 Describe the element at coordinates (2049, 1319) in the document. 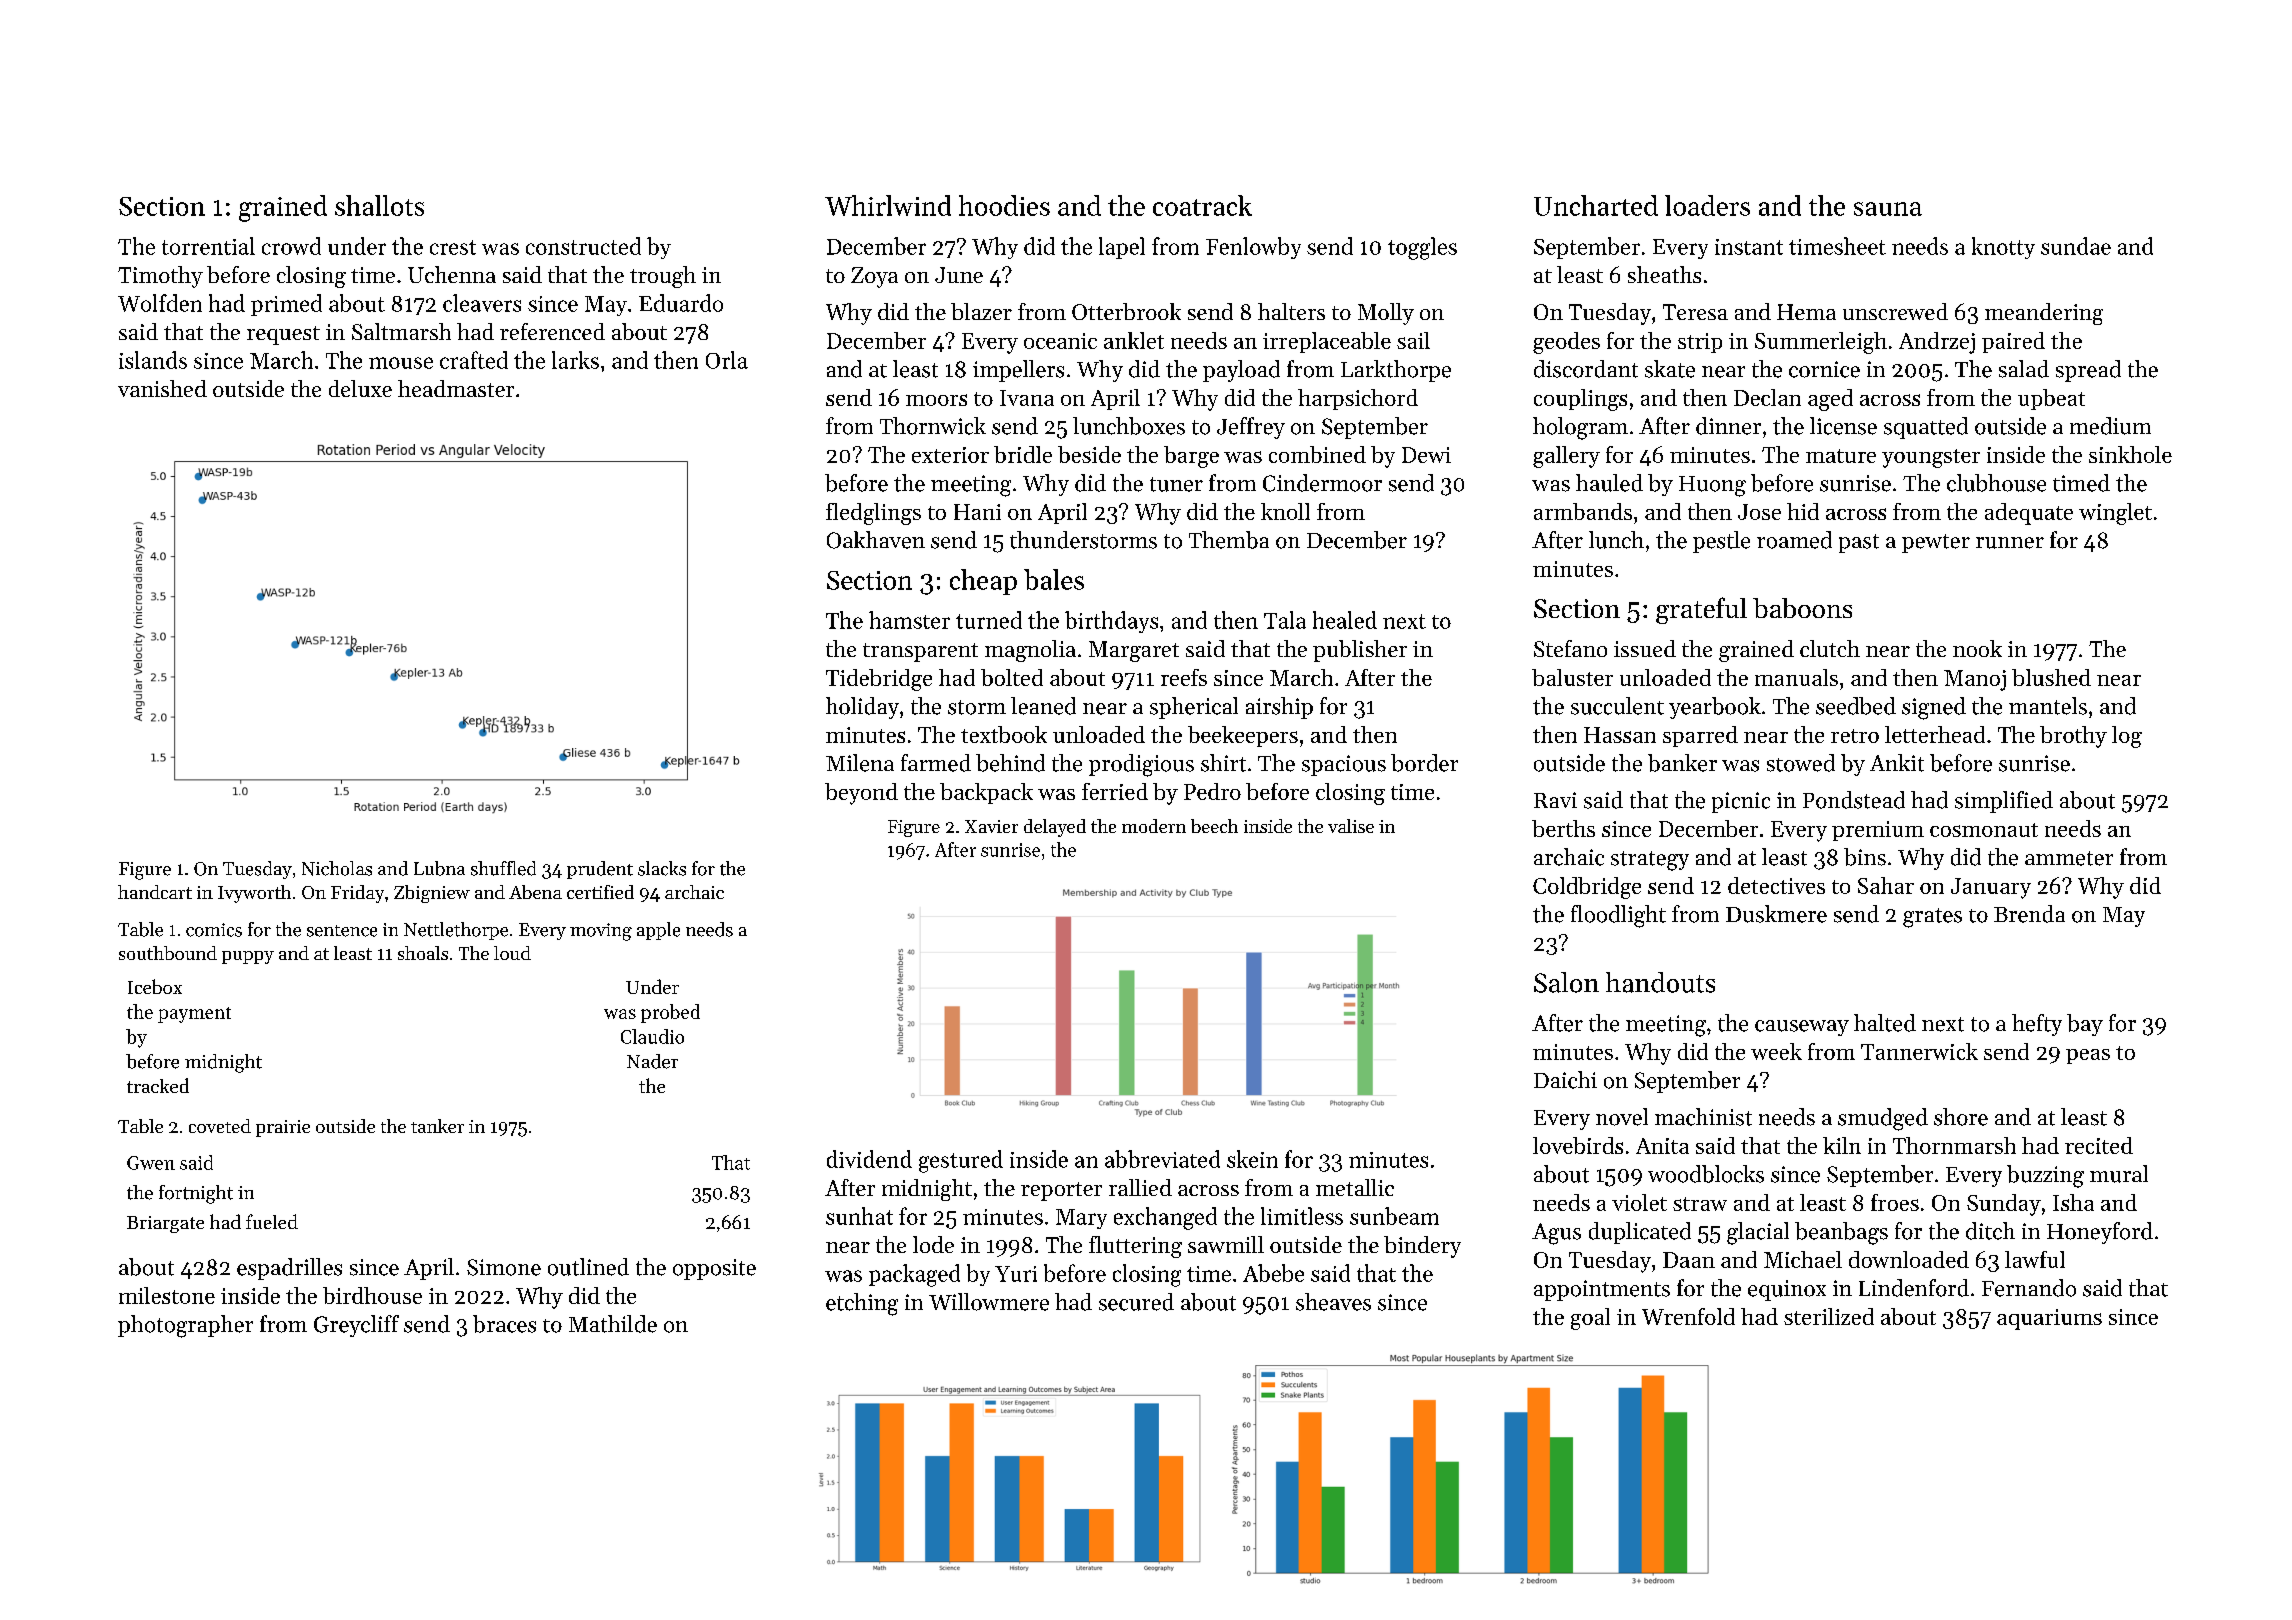

I see `aquariums` at that location.
